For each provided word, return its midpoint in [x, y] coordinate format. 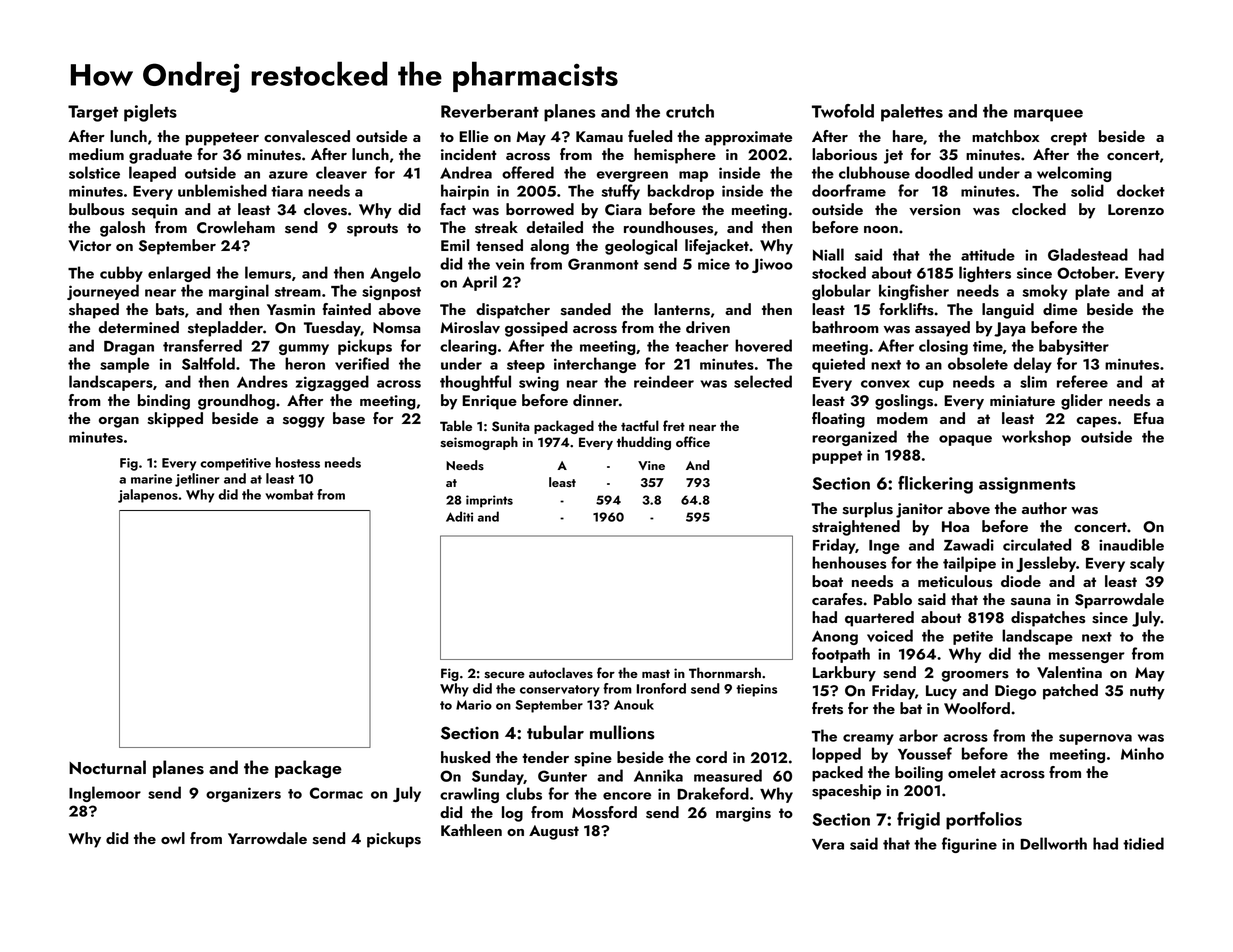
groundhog [236, 402]
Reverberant [490, 111]
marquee [1048, 115]
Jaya [1010, 329]
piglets [150, 113]
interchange [595, 365]
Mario [474, 705]
